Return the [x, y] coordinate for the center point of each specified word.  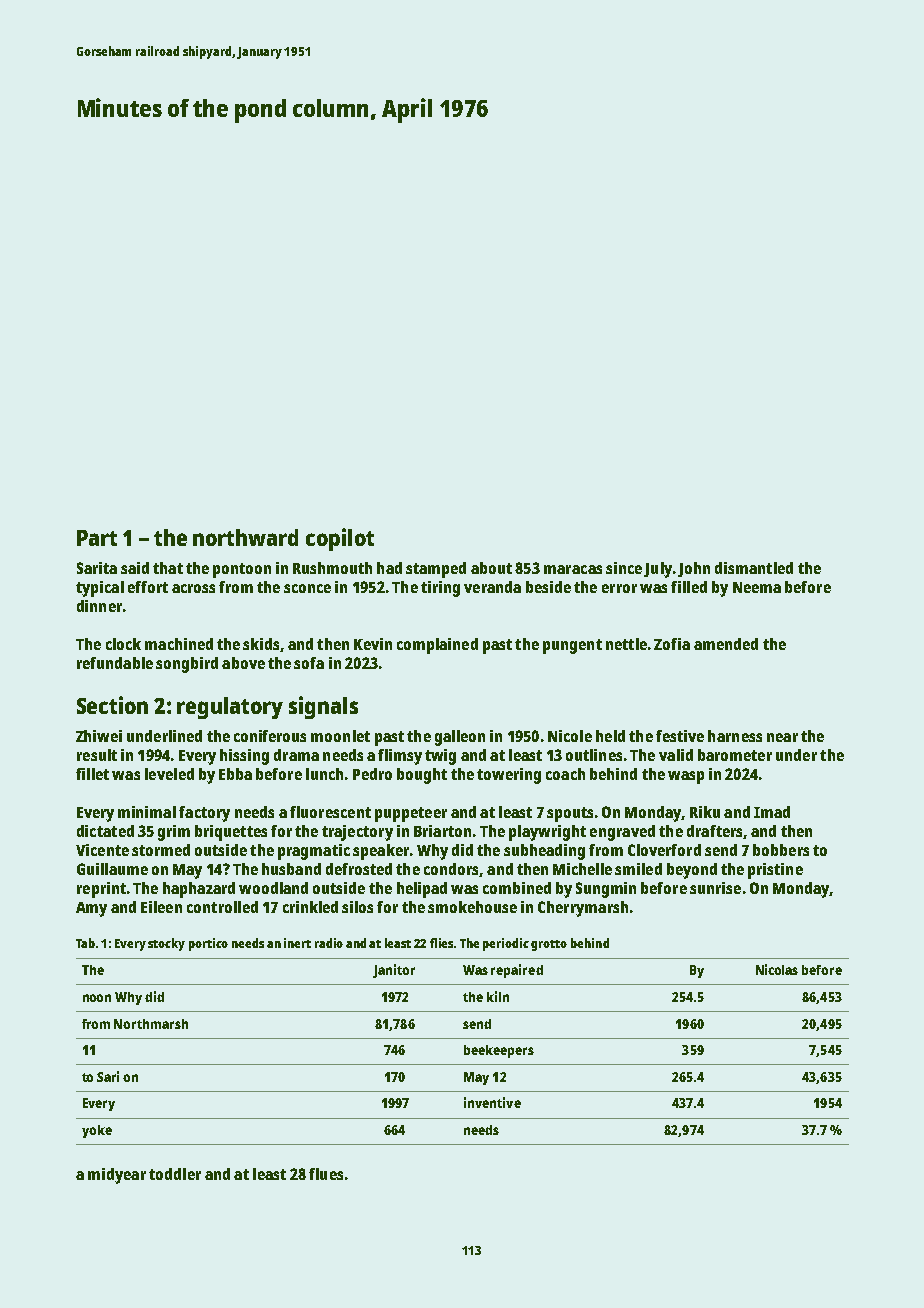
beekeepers [499, 1051]
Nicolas [777, 969]
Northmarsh [151, 1024]
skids [261, 644]
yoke [97, 1131]
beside [548, 587]
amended [726, 644]
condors [451, 869]
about [491, 568]
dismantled [754, 568]
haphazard [199, 890]
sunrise [715, 888]
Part [97, 538]
